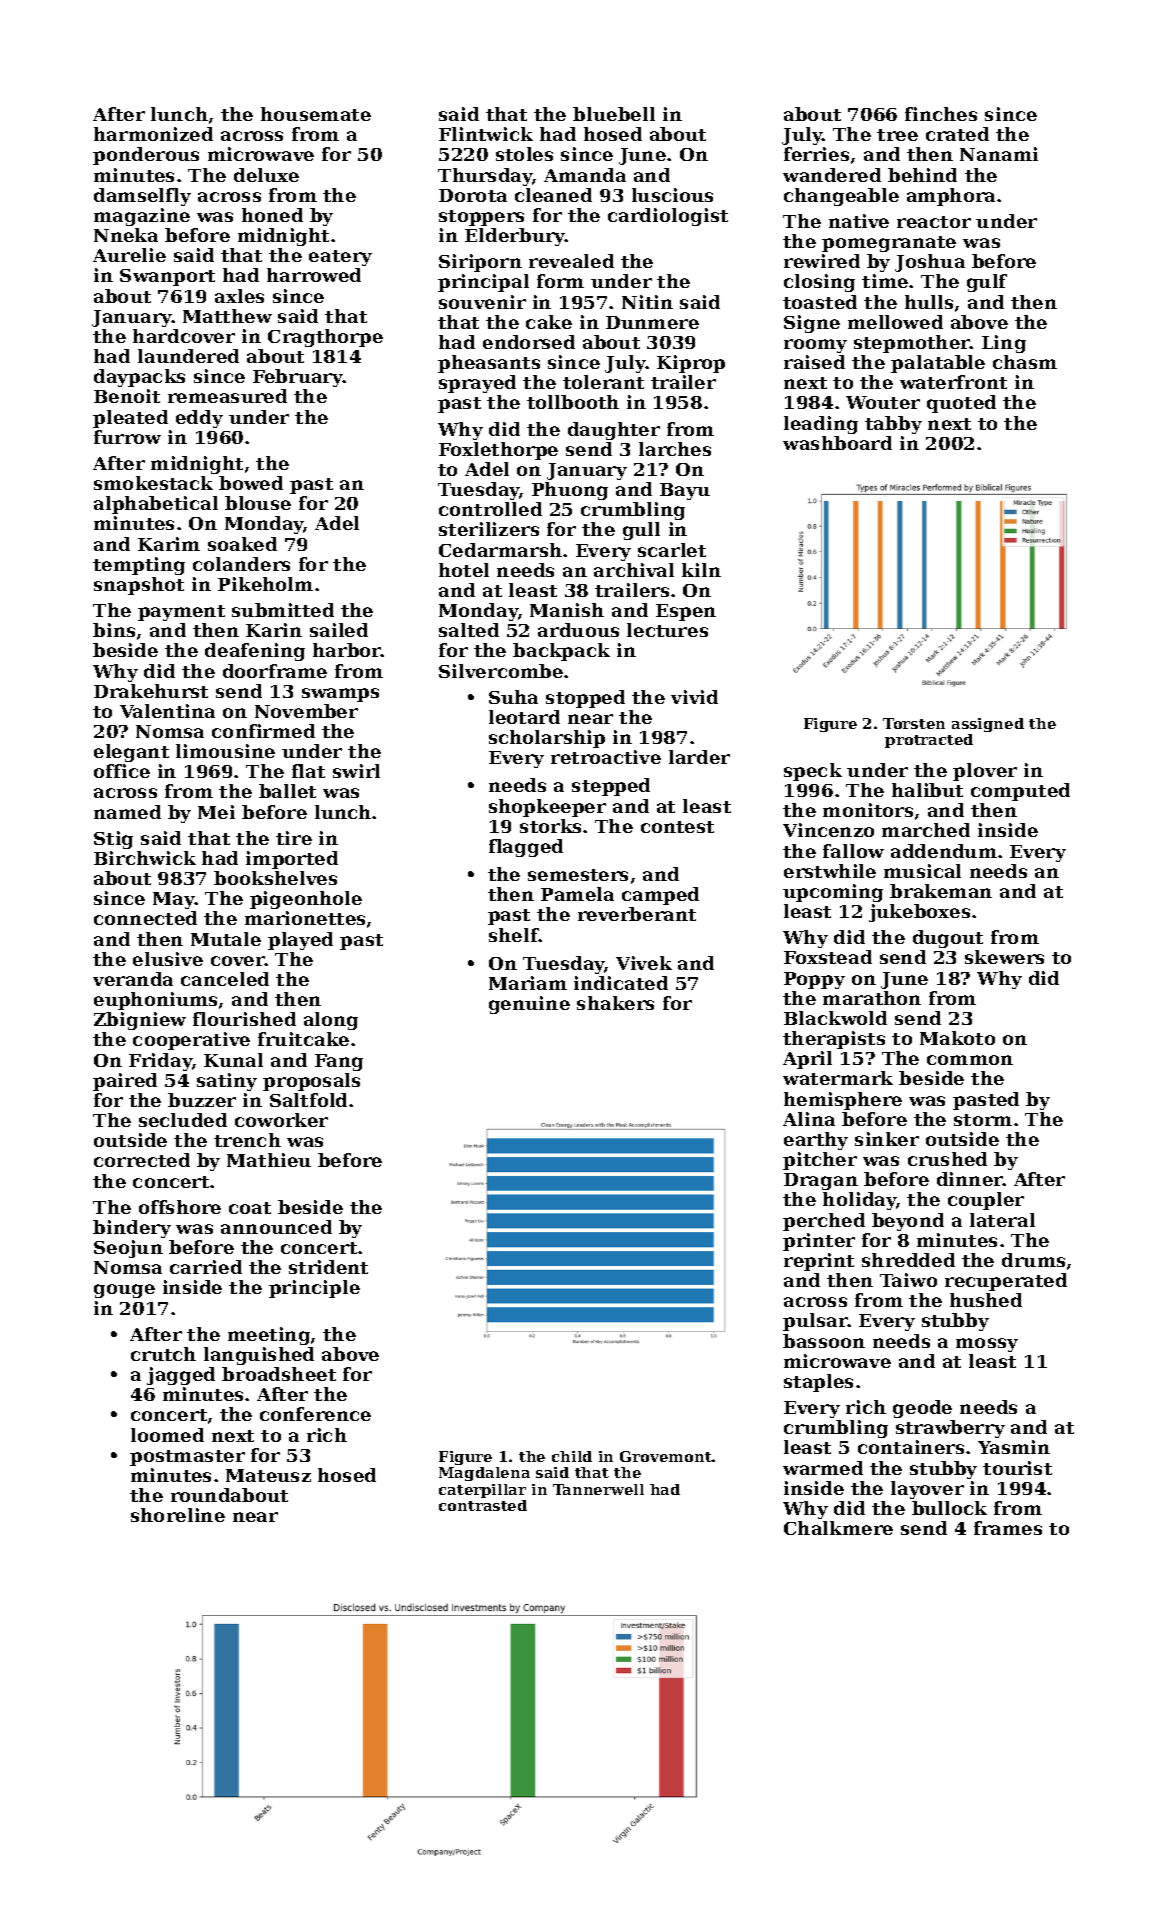 This screenshot has height=1927, width=1170. I want to click on hemisphere, so click(843, 1101).
